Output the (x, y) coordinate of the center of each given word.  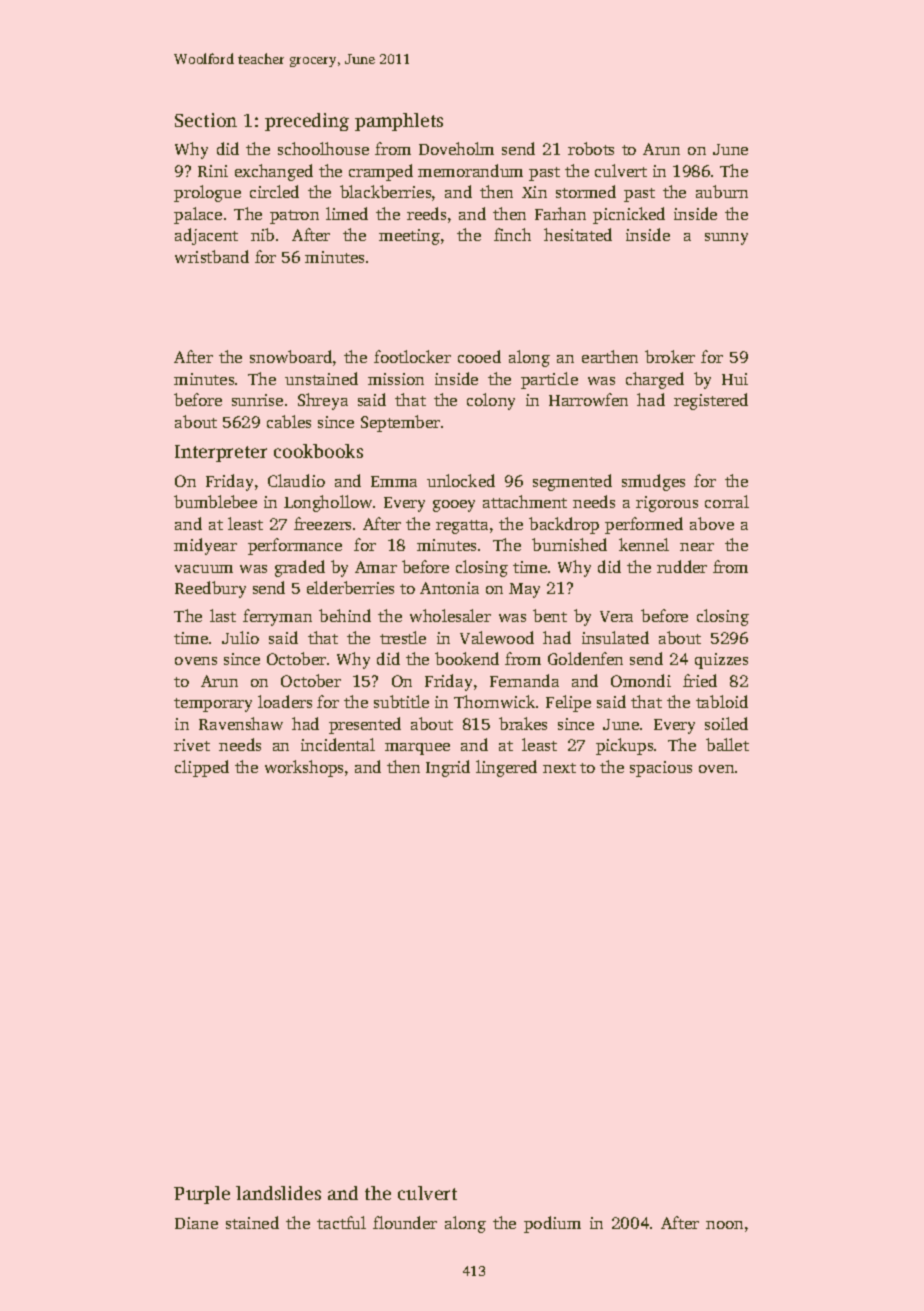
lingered (506, 768)
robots (591, 148)
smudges (653, 482)
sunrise (257, 400)
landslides (278, 1193)
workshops (304, 768)
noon (724, 1225)
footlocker (412, 356)
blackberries (385, 191)
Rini (213, 171)
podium (552, 1224)
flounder (405, 1222)
